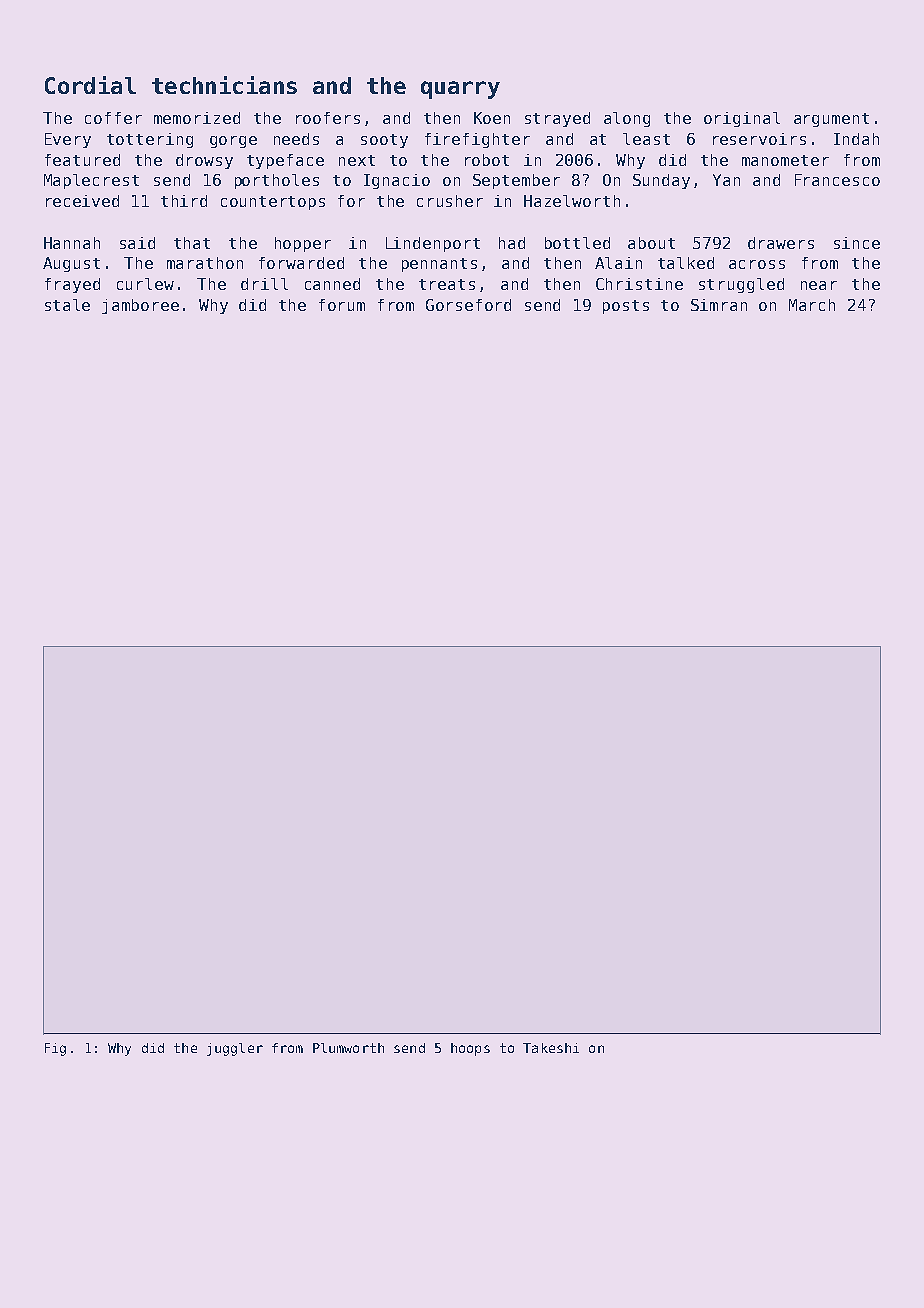  What do you see at coordinates (626, 307) in the screenshot?
I see `posts` at bounding box center [626, 307].
